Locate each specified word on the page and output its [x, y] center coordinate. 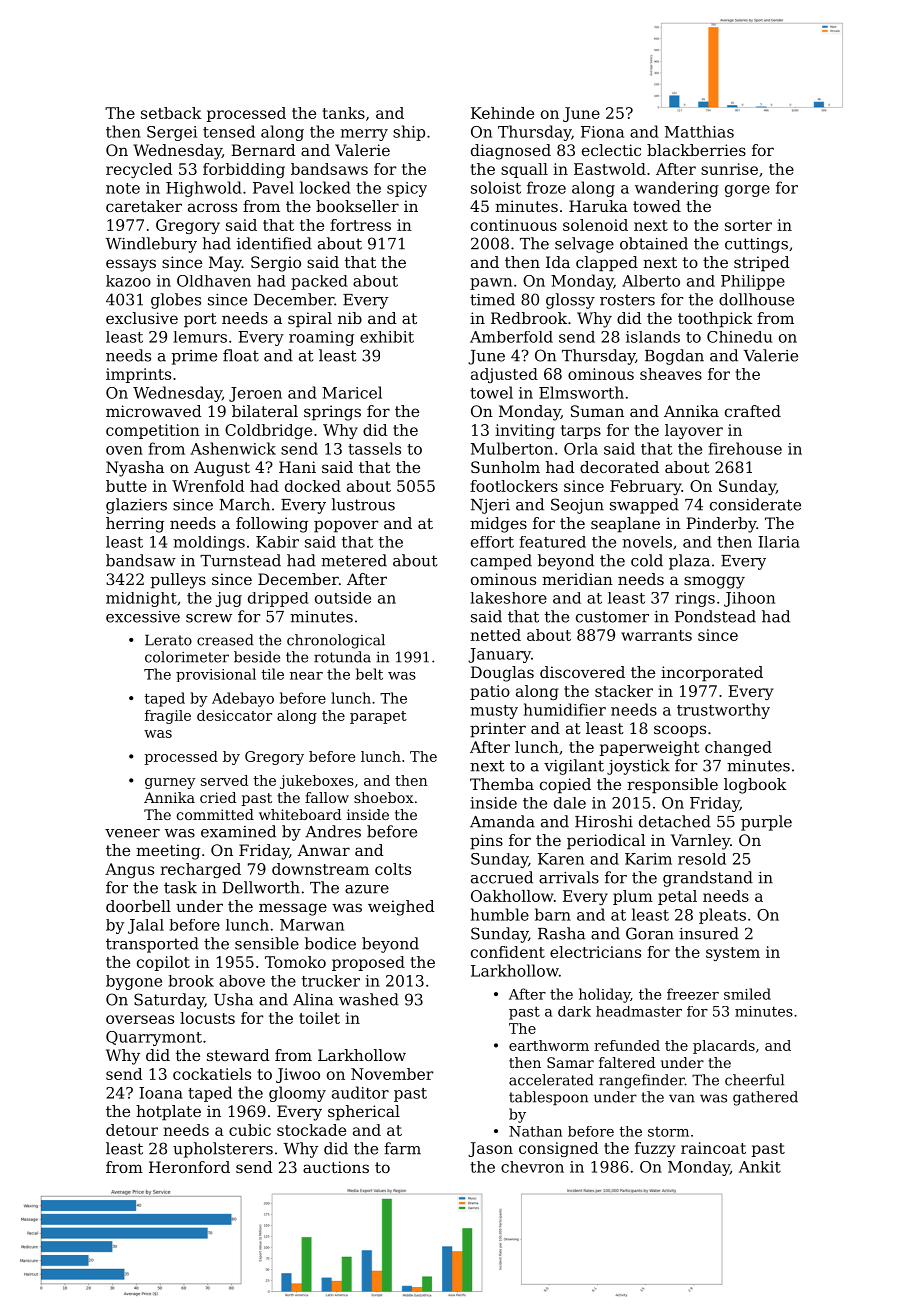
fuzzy [655, 1149]
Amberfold [511, 337]
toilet [319, 1018]
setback [171, 113]
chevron [532, 1167]
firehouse [745, 448]
